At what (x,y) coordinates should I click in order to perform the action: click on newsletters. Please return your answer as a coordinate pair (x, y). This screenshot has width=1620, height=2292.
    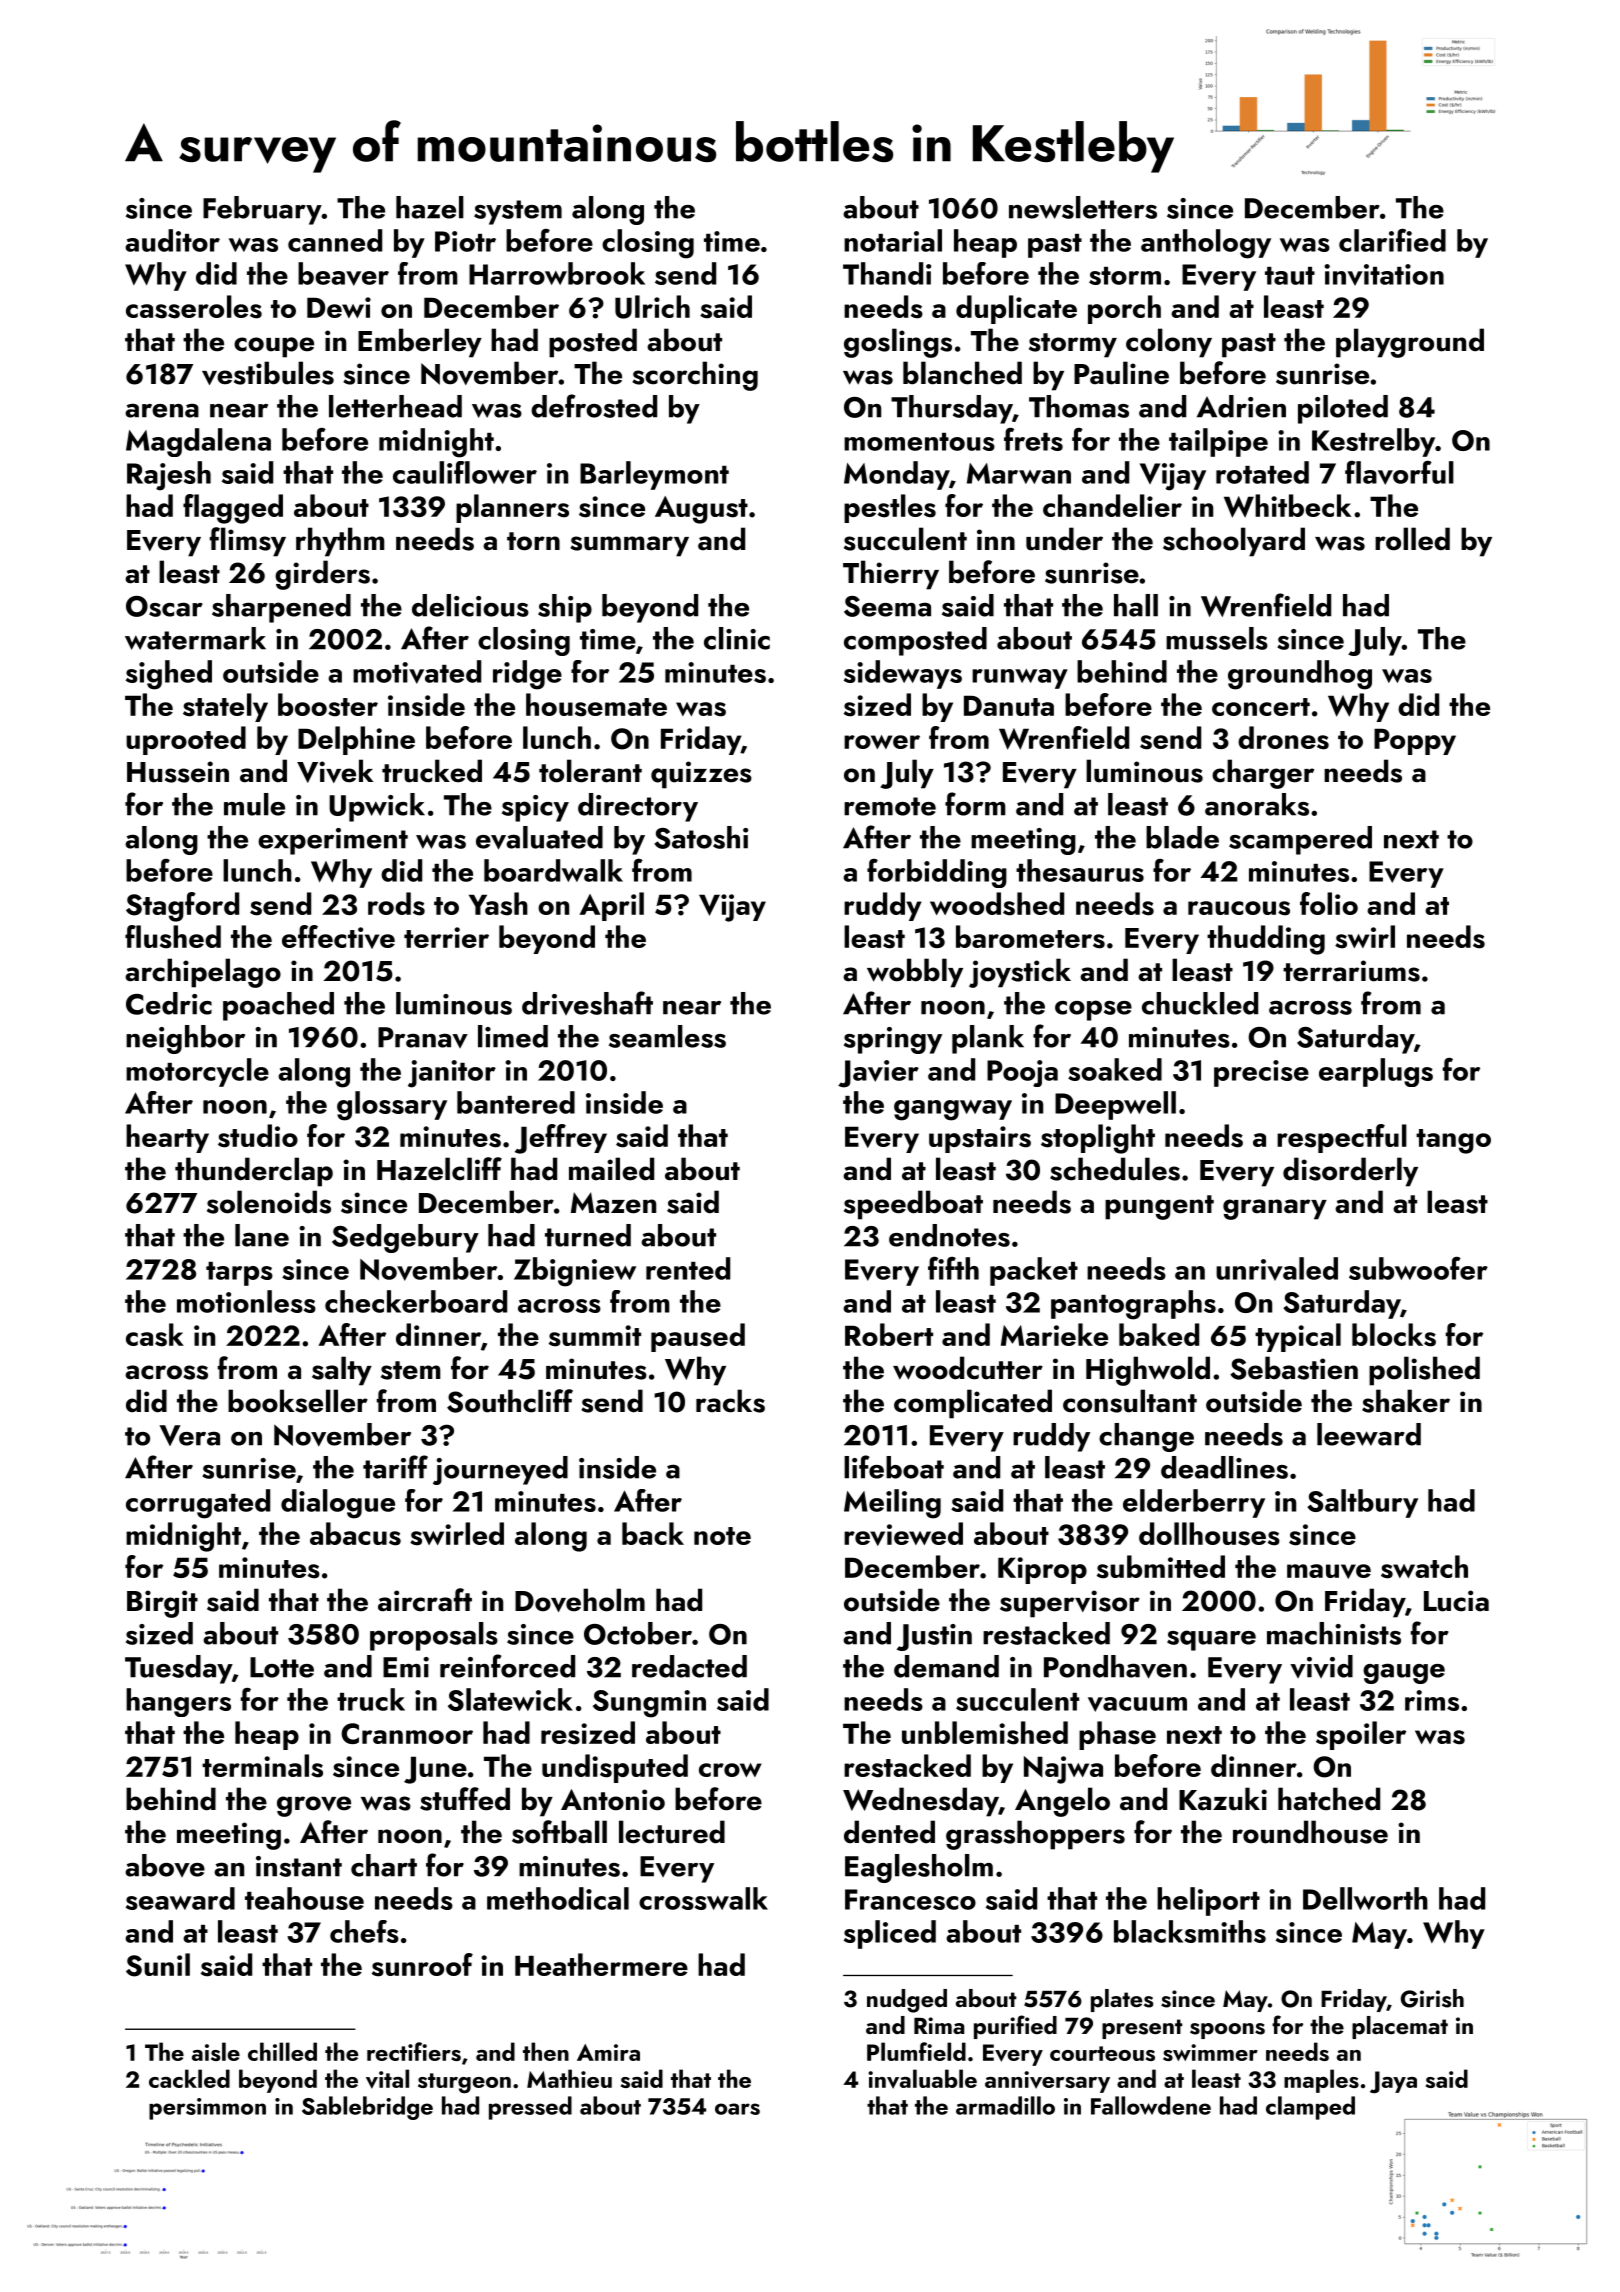
    Looking at the image, I should click on (1083, 207).
